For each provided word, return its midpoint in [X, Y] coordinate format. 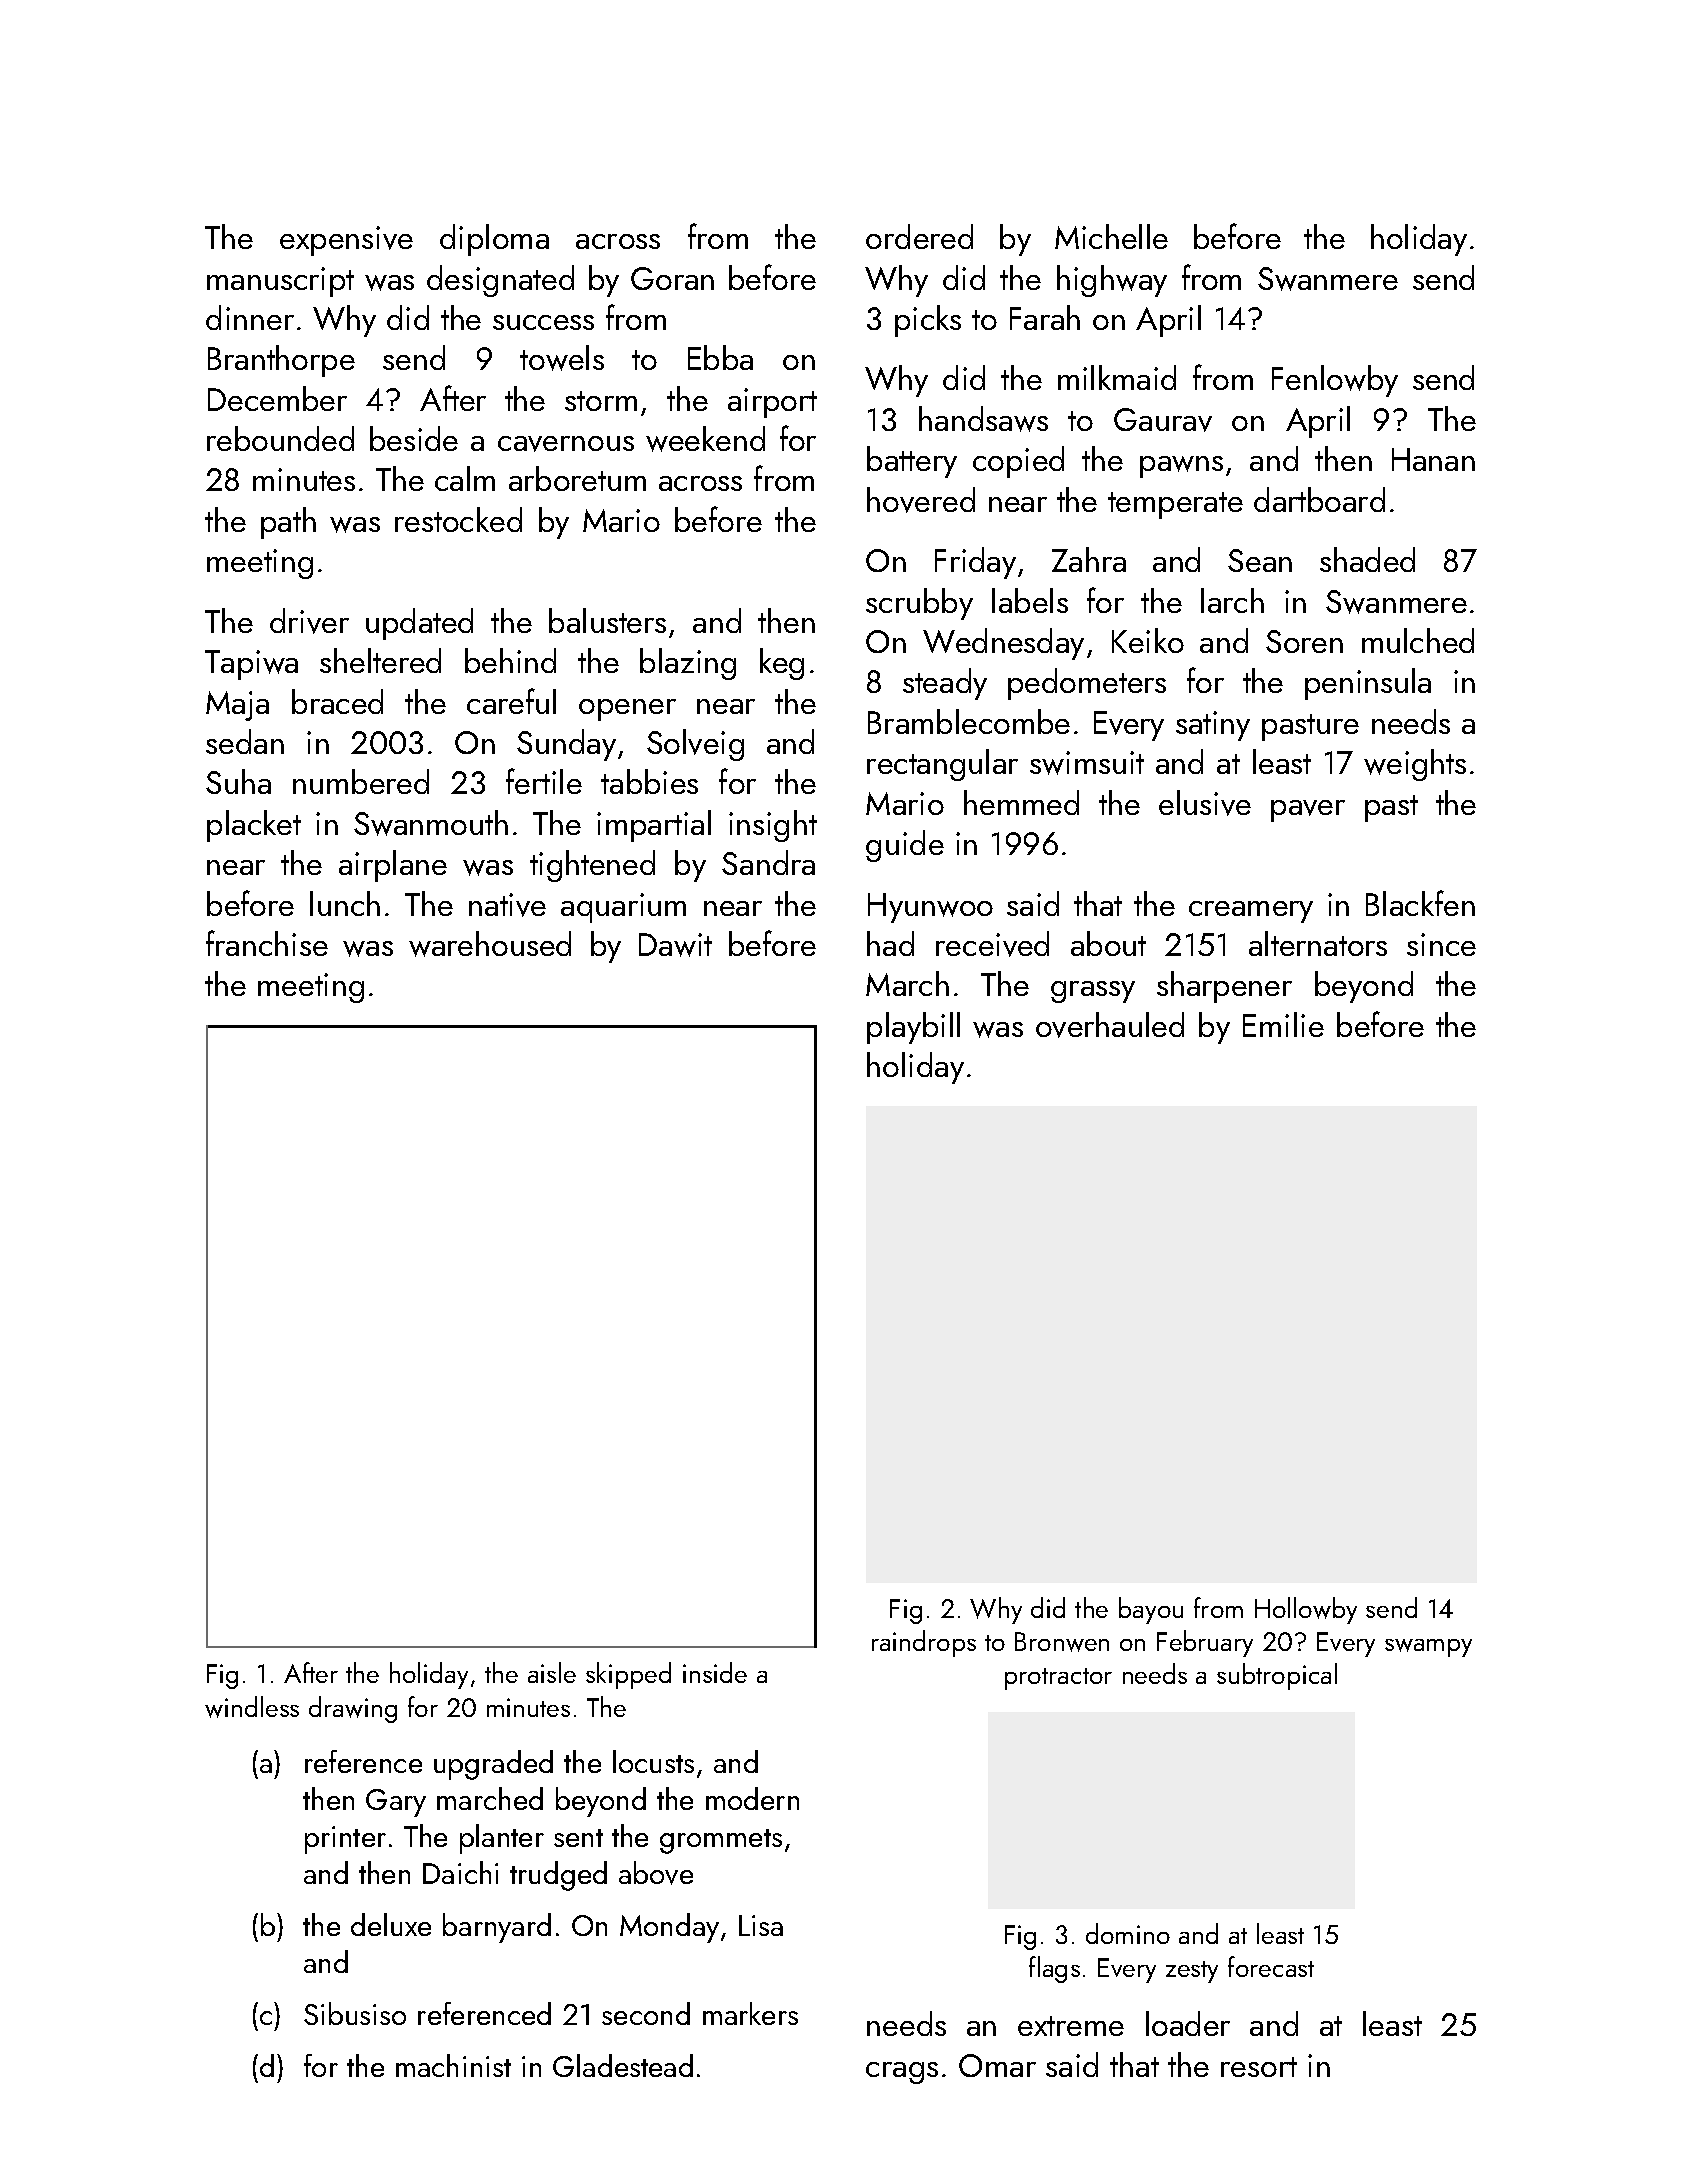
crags [902, 2073]
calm [465, 478]
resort [1259, 2067]
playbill [913, 1028]
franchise [267, 943]
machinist [453, 2065]
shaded [1367, 559]
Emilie [1283, 1024]
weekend [705, 439]
